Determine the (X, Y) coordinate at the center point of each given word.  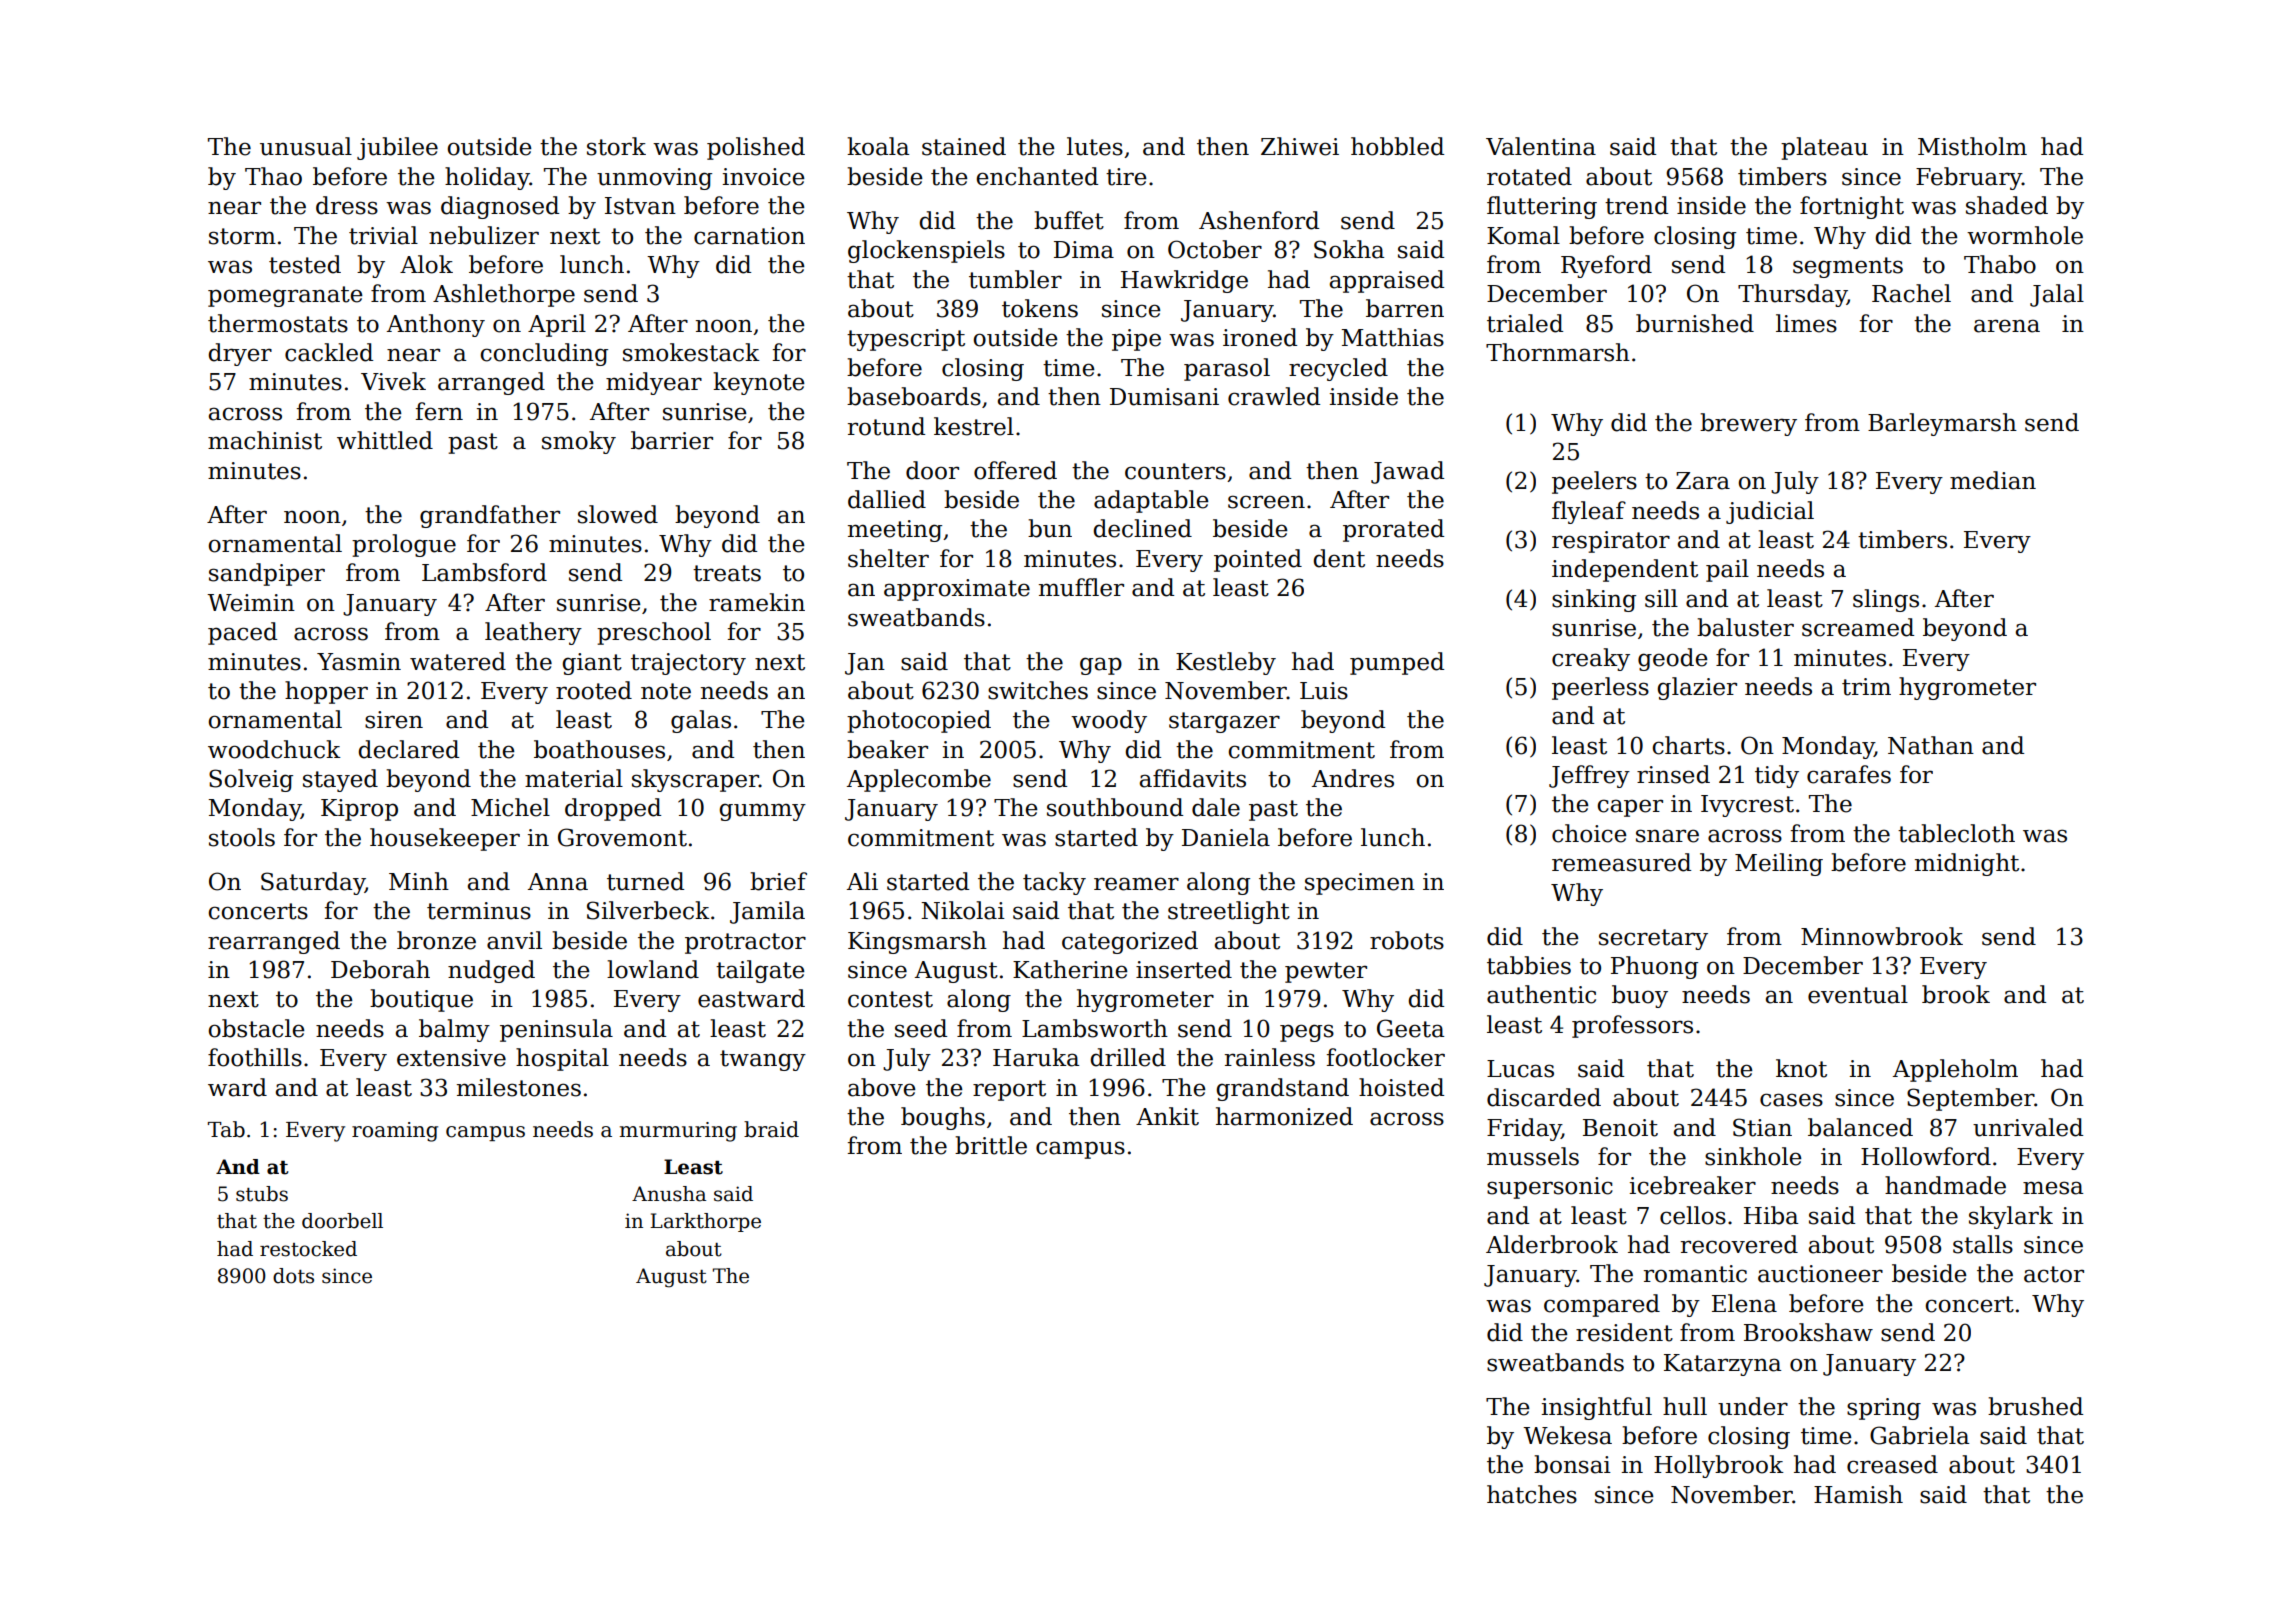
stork (616, 146)
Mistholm (1972, 146)
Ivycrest (1747, 806)
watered (458, 661)
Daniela (1226, 837)
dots (293, 1276)
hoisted (1401, 1087)
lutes (1095, 146)
